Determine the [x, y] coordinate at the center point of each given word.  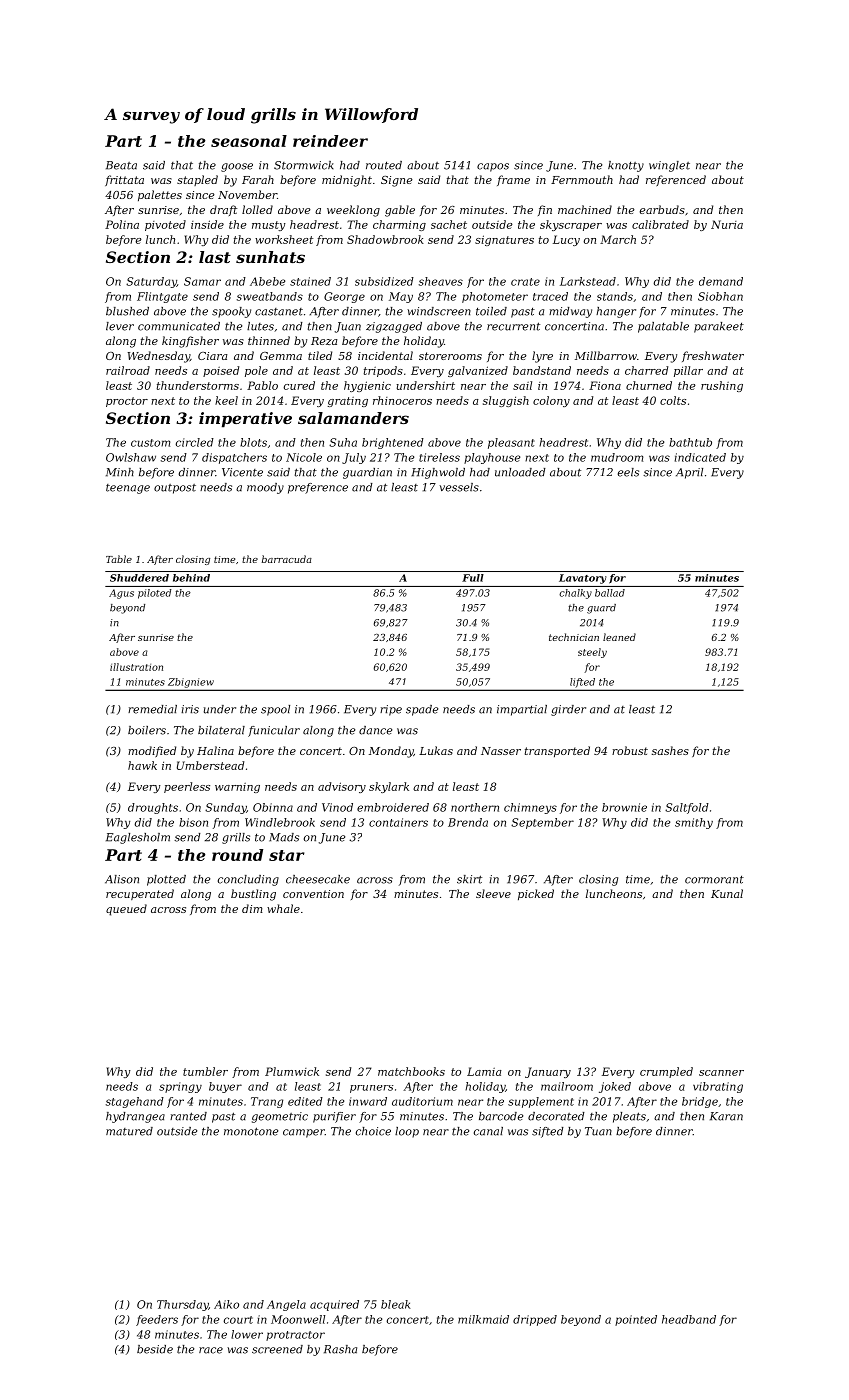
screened [277, 1349]
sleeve [493, 893]
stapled [197, 180]
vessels [459, 487]
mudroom [617, 457]
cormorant [714, 879]
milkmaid [483, 1319]
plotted [166, 880]
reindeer [330, 141]
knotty [626, 166]
